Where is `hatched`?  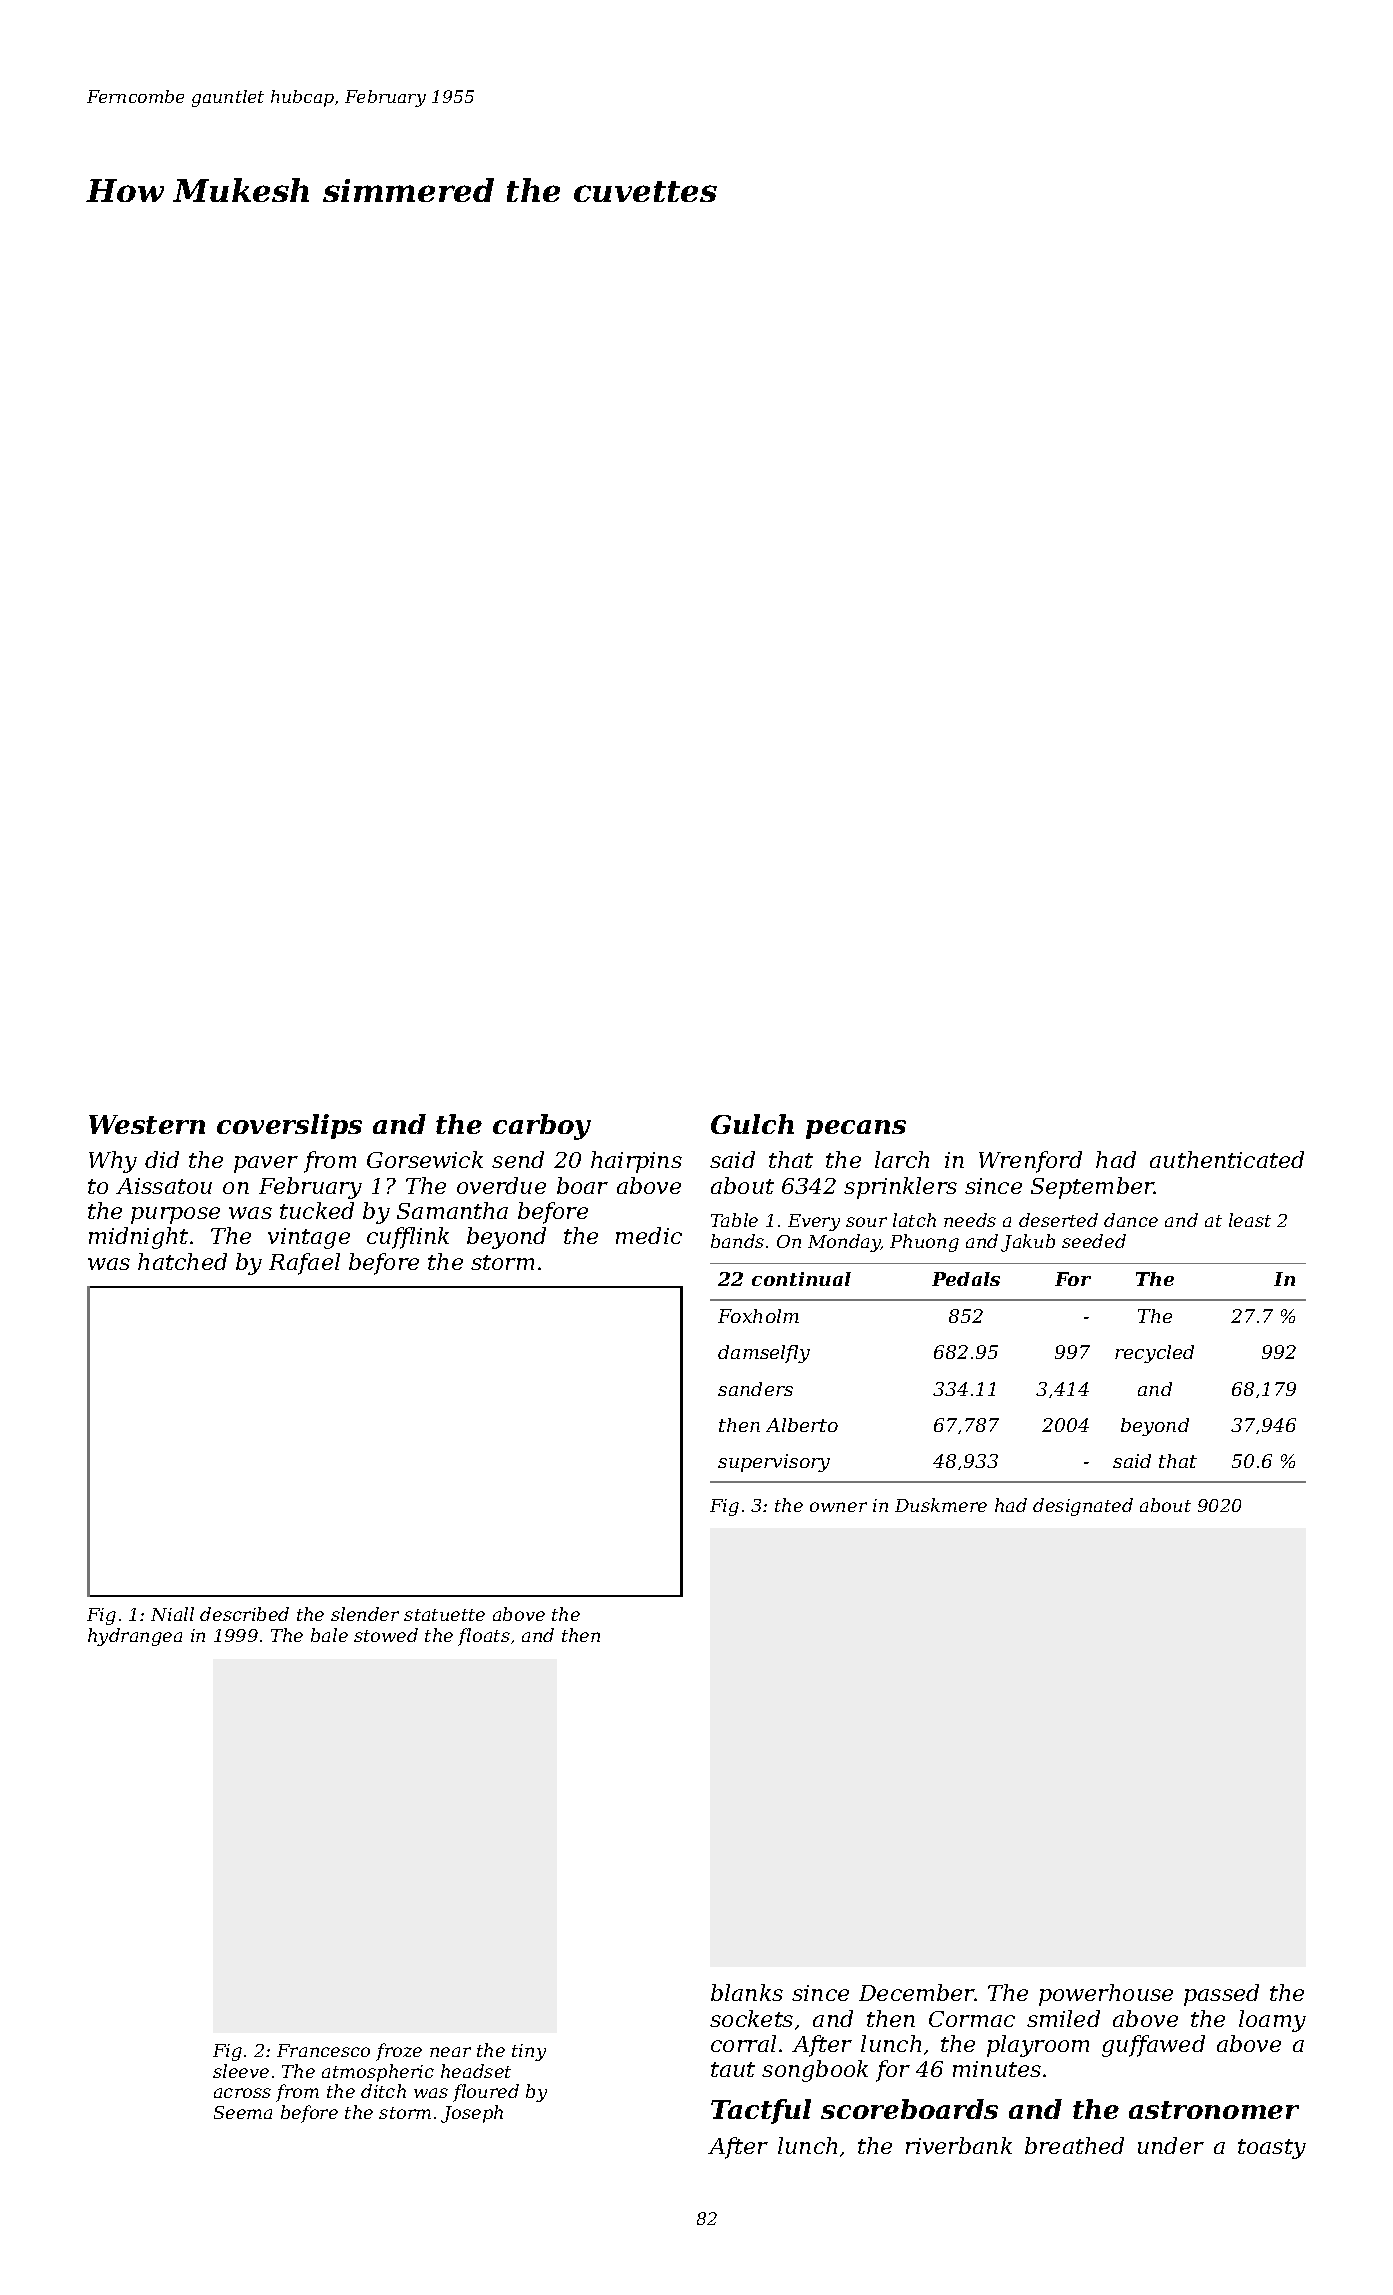
hatched is located at coordinates (182, 1261).
